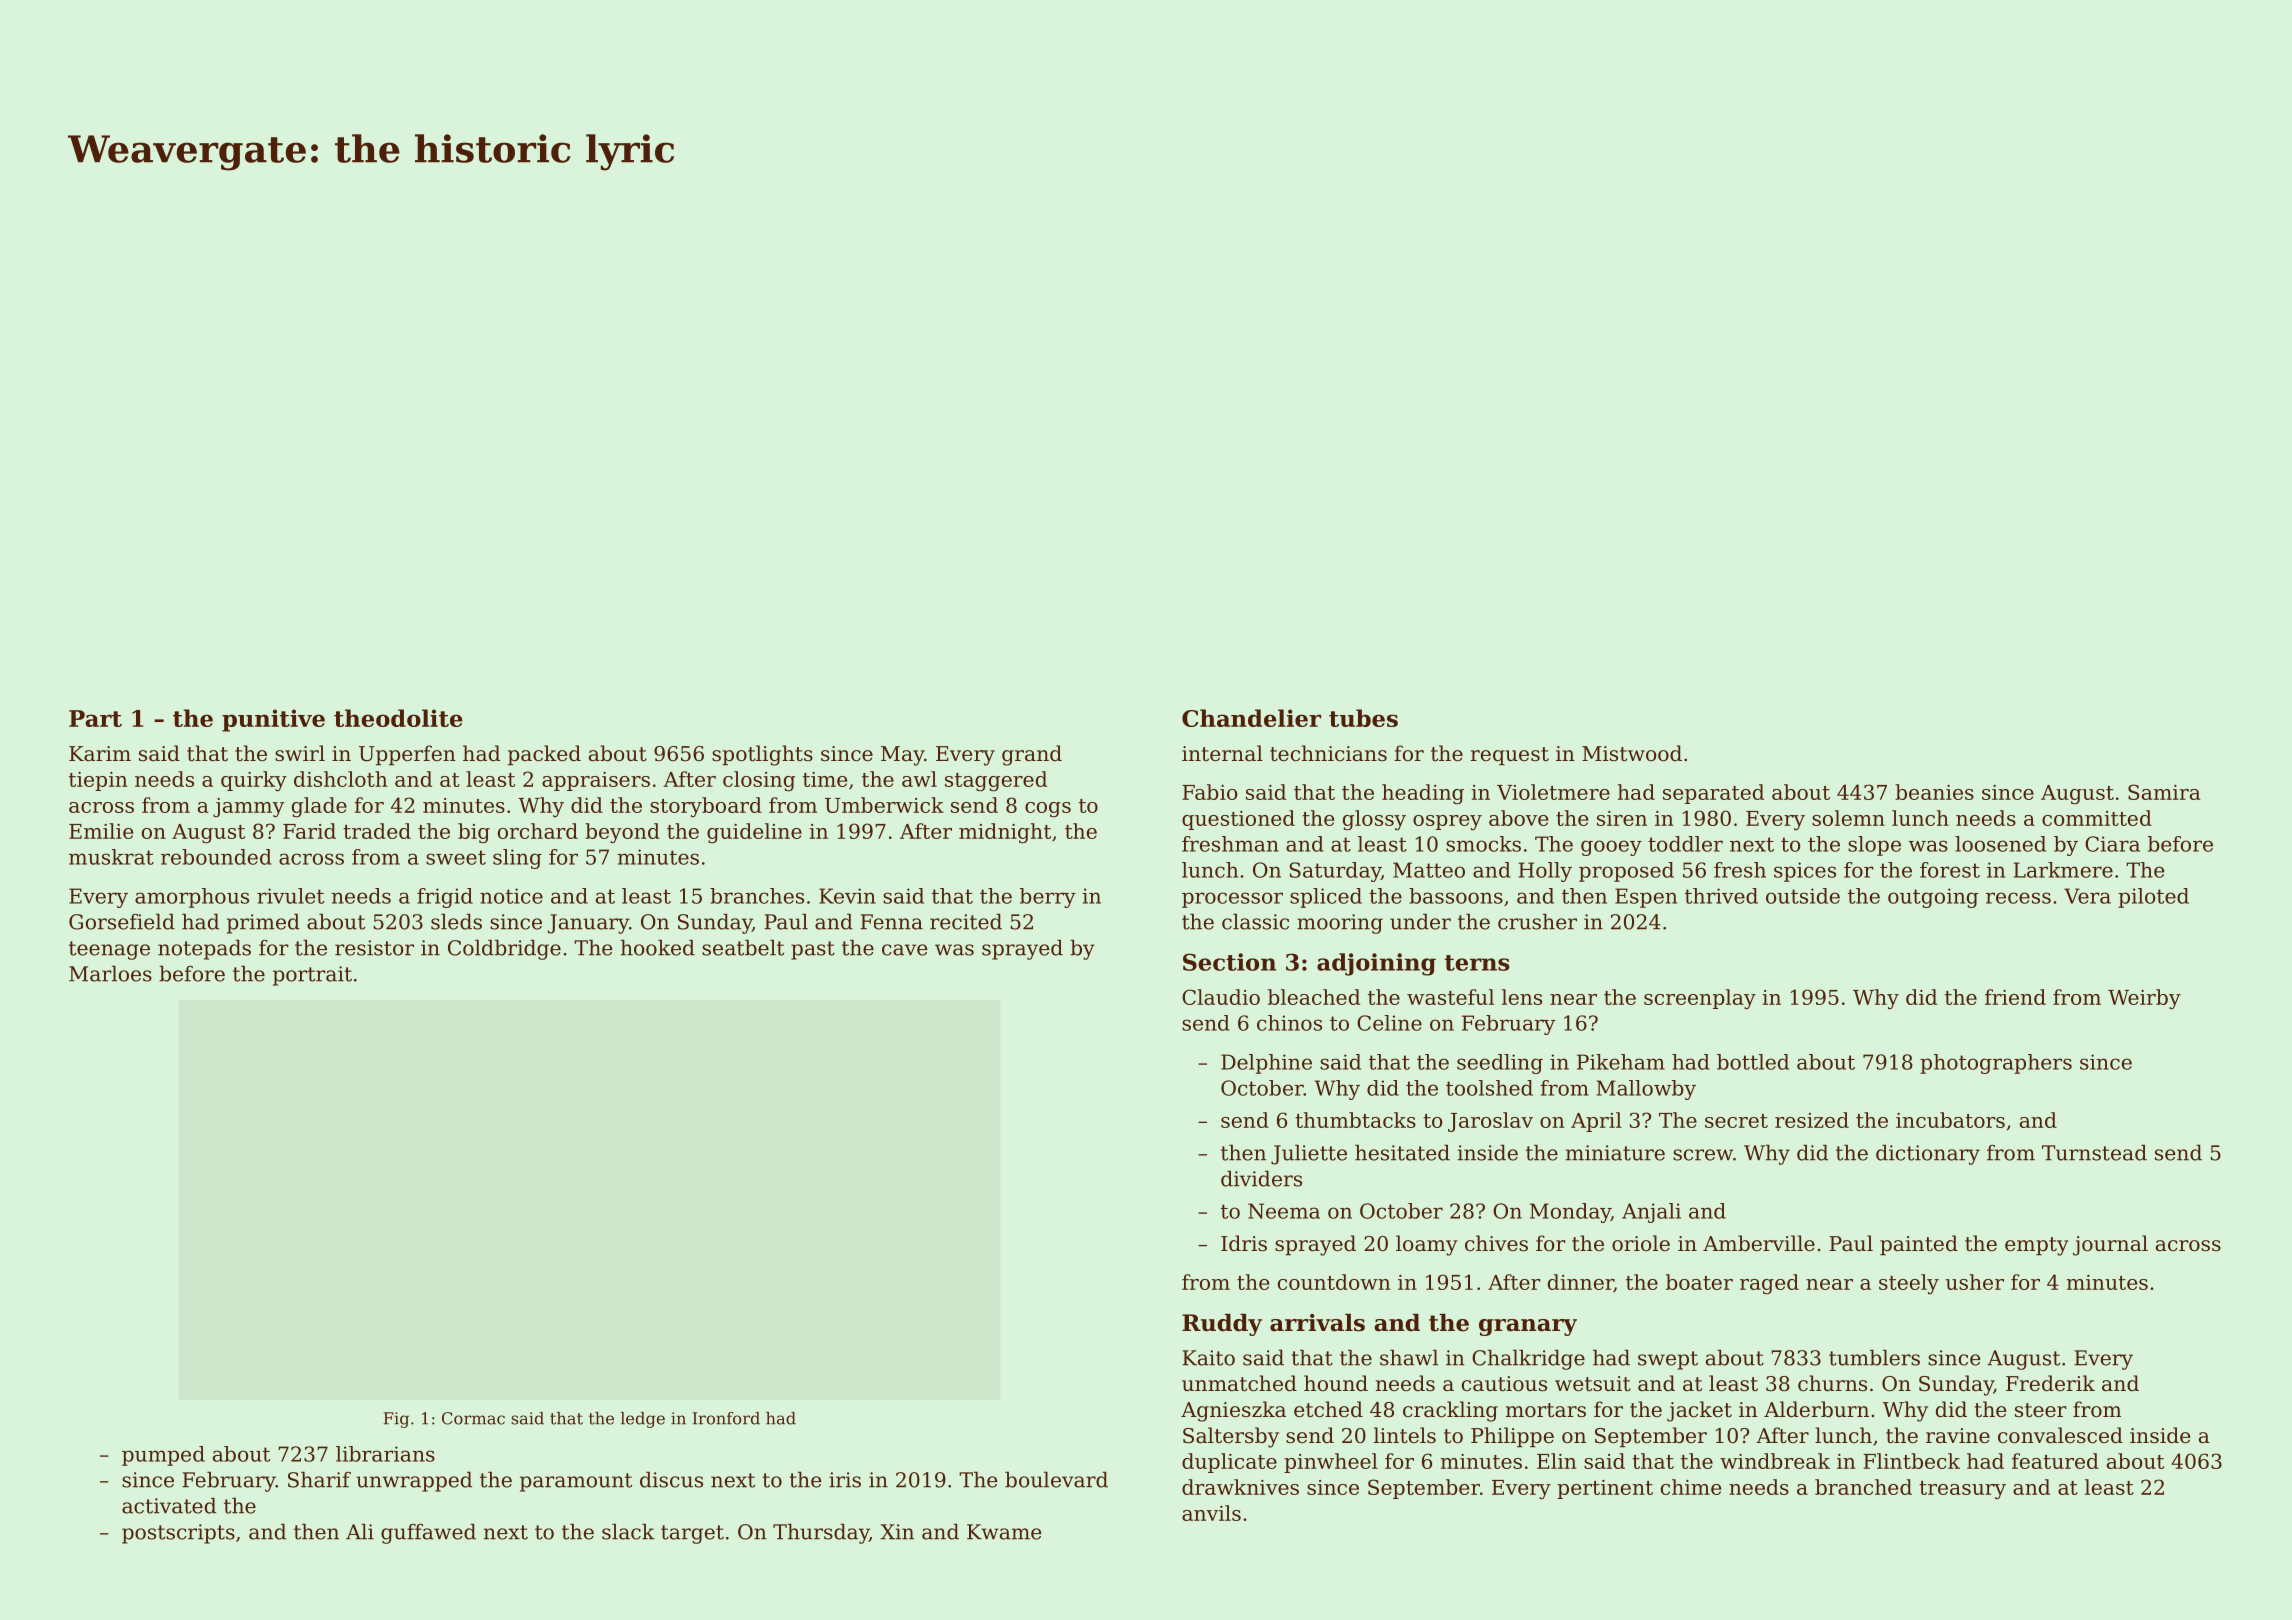  What do you see at coordinates (428, 1533) in the image?
I see `guffawed` at bounding box center [428, 1533].
